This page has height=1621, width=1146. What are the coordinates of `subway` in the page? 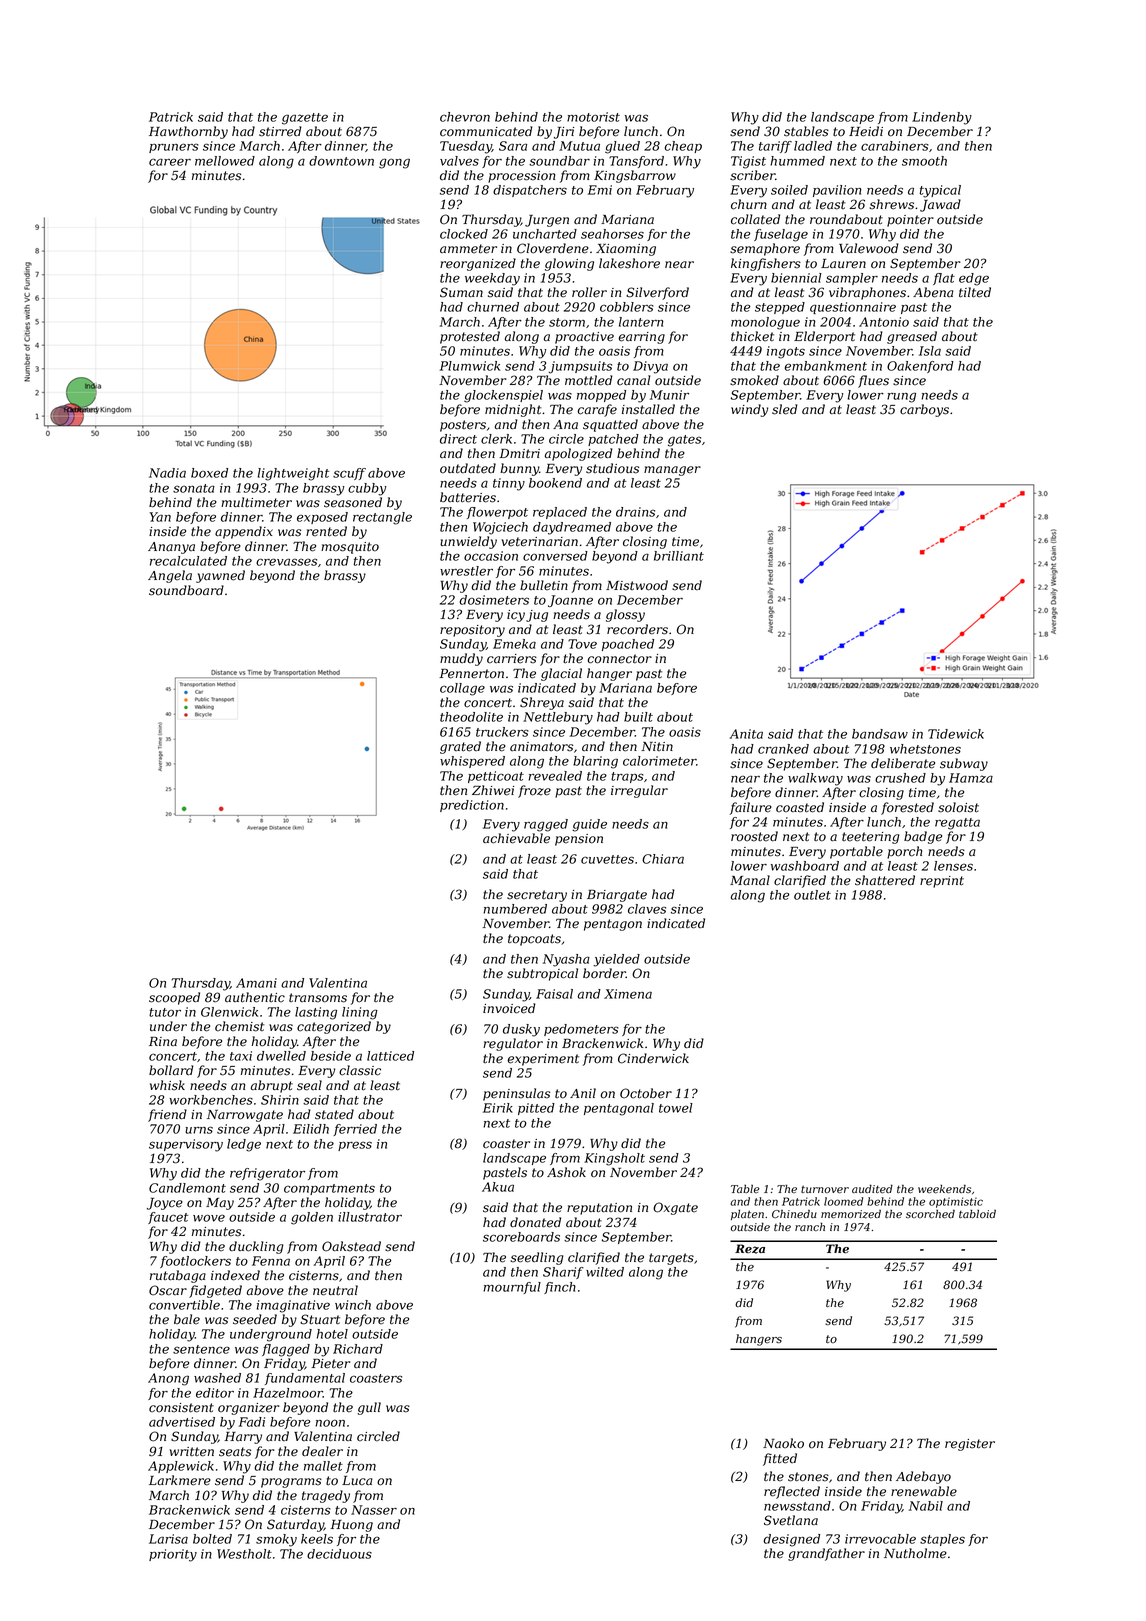 It's located at (964, 764).
